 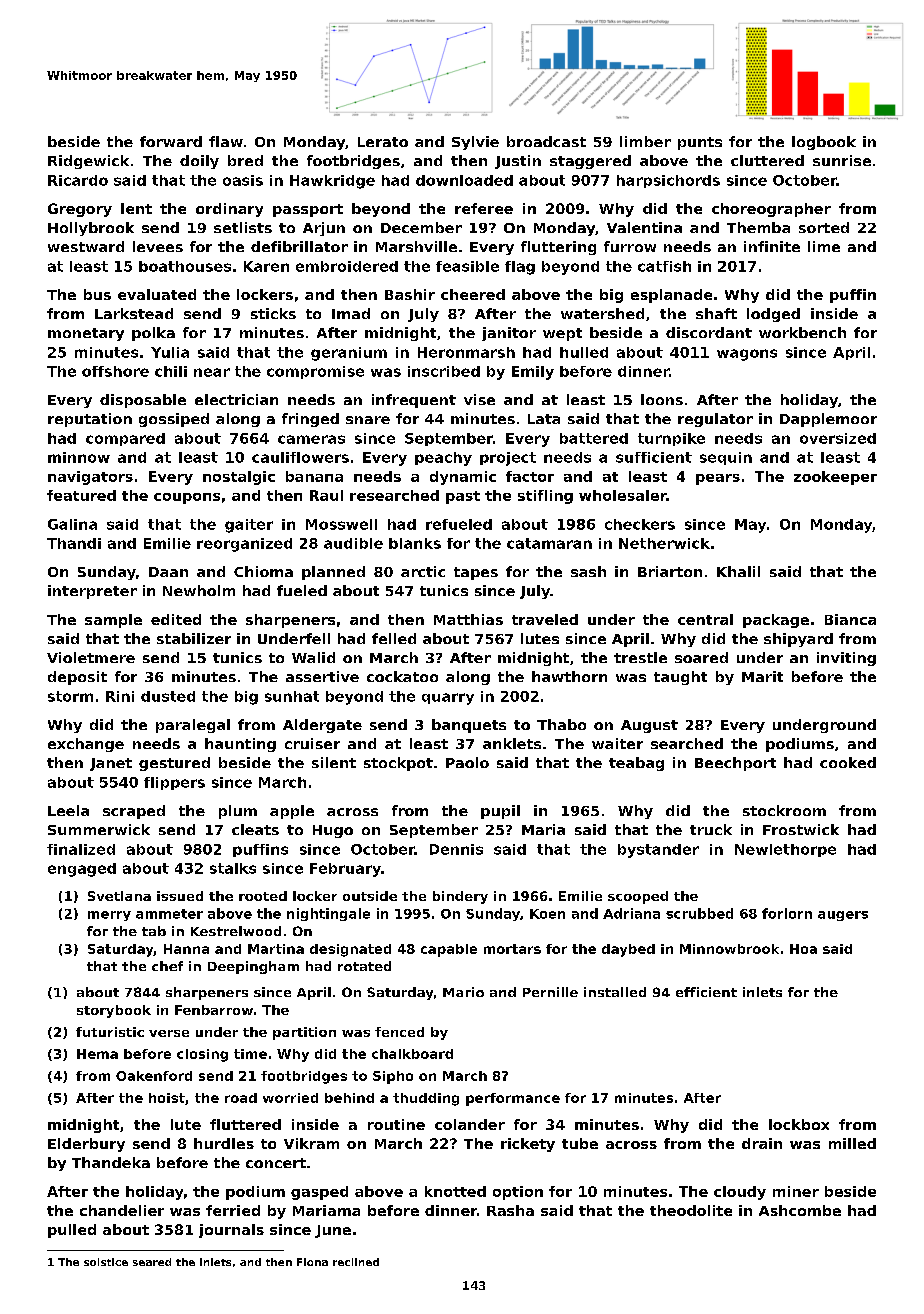 What do you see at coordinates (762, 676) in the image?
I see `Marit` at bounding box center [762, 676].
